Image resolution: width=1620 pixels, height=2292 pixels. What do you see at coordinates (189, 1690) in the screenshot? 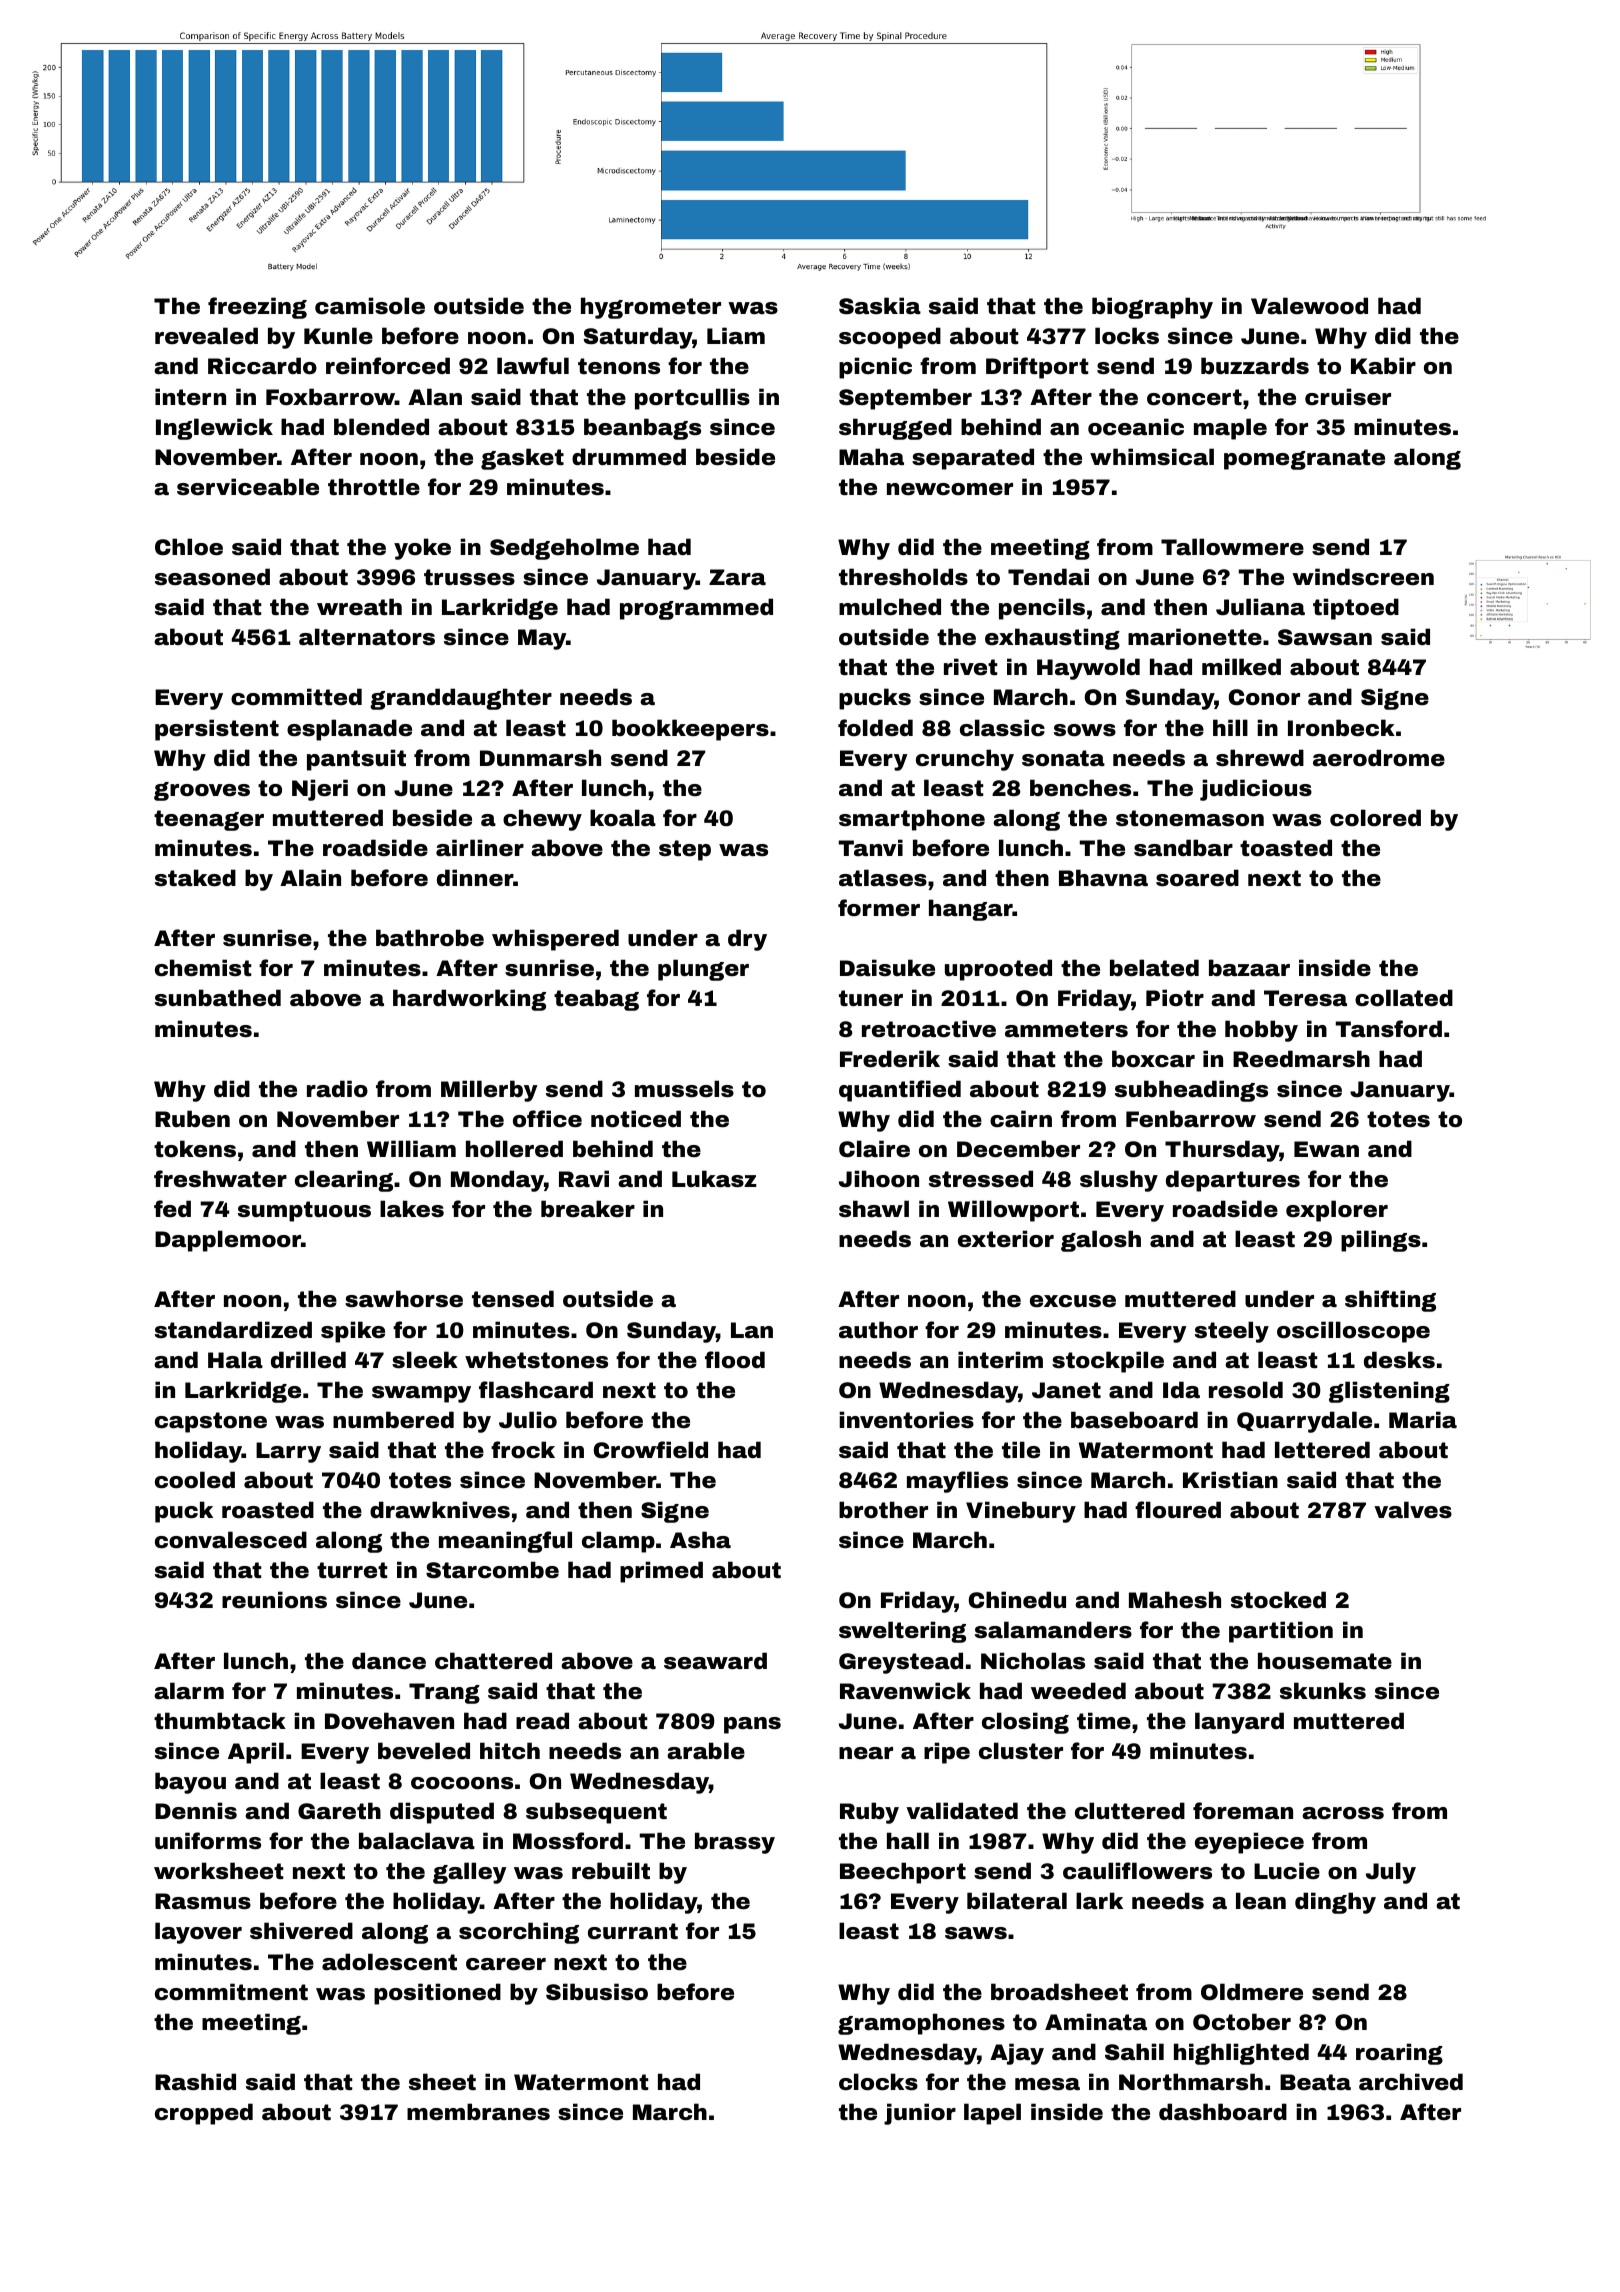
I see `alarm` at bounding box center [189, 1690].
